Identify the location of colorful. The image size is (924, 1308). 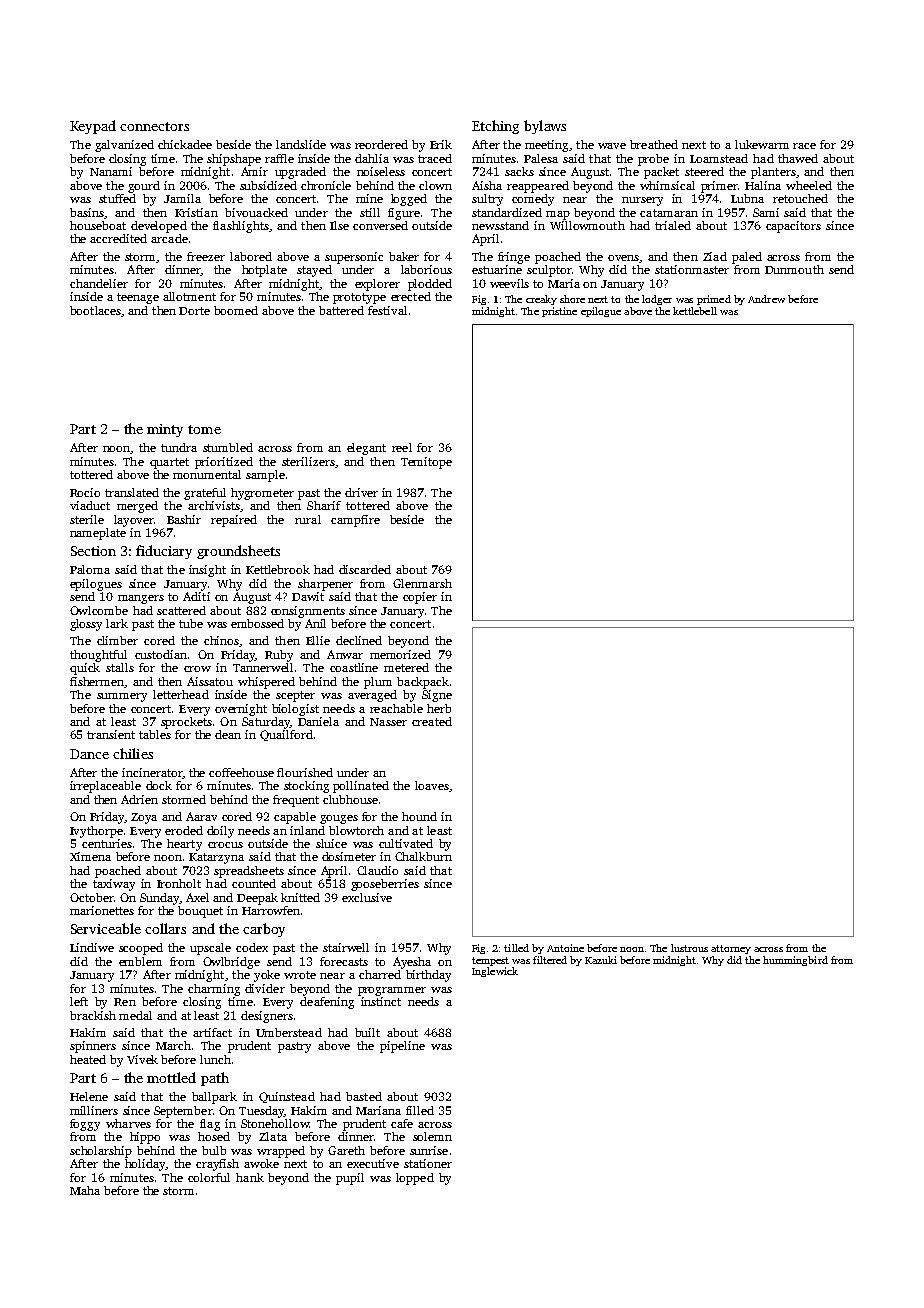
(209, 1177).
